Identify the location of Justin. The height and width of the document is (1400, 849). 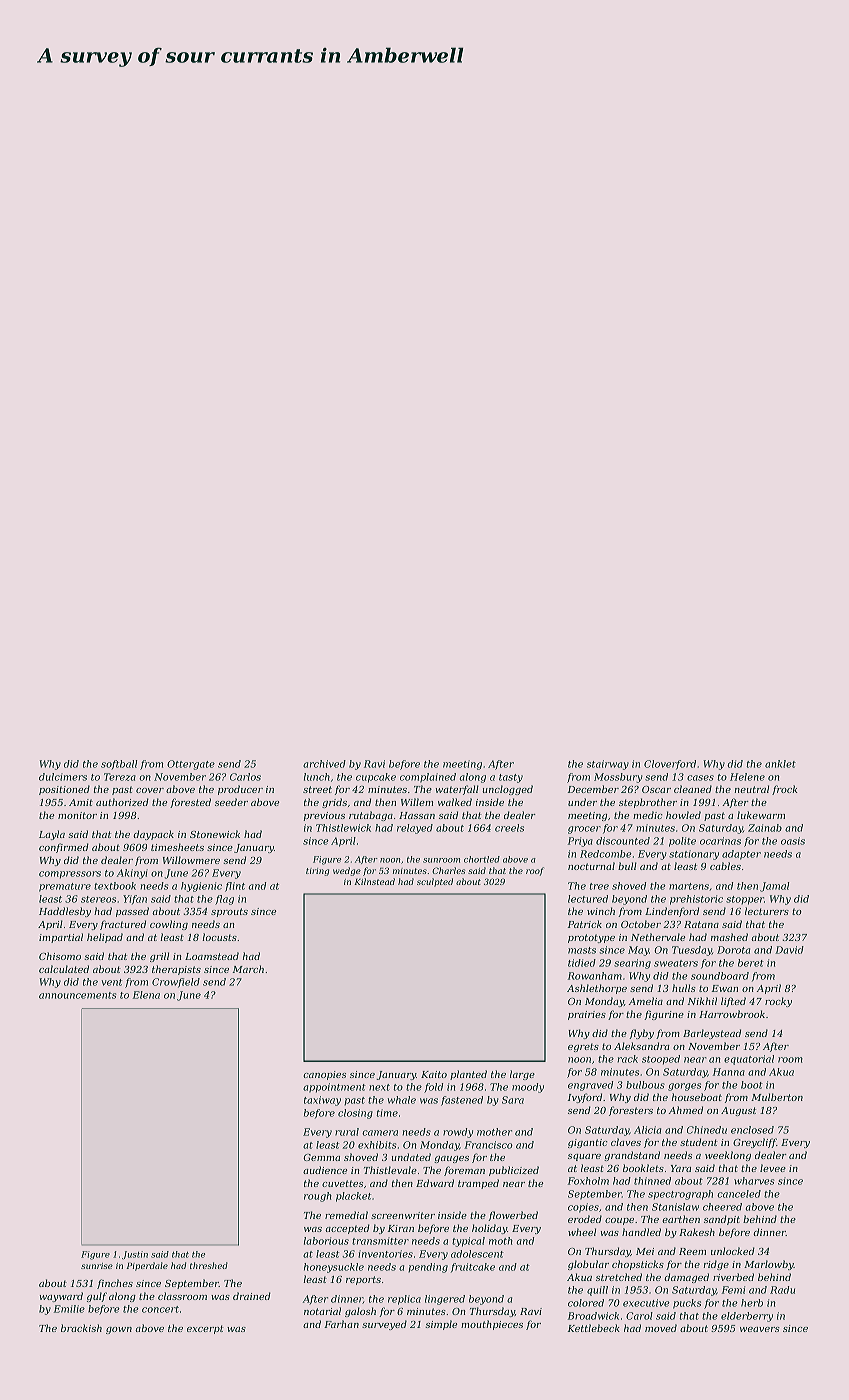
(135, 1255).
